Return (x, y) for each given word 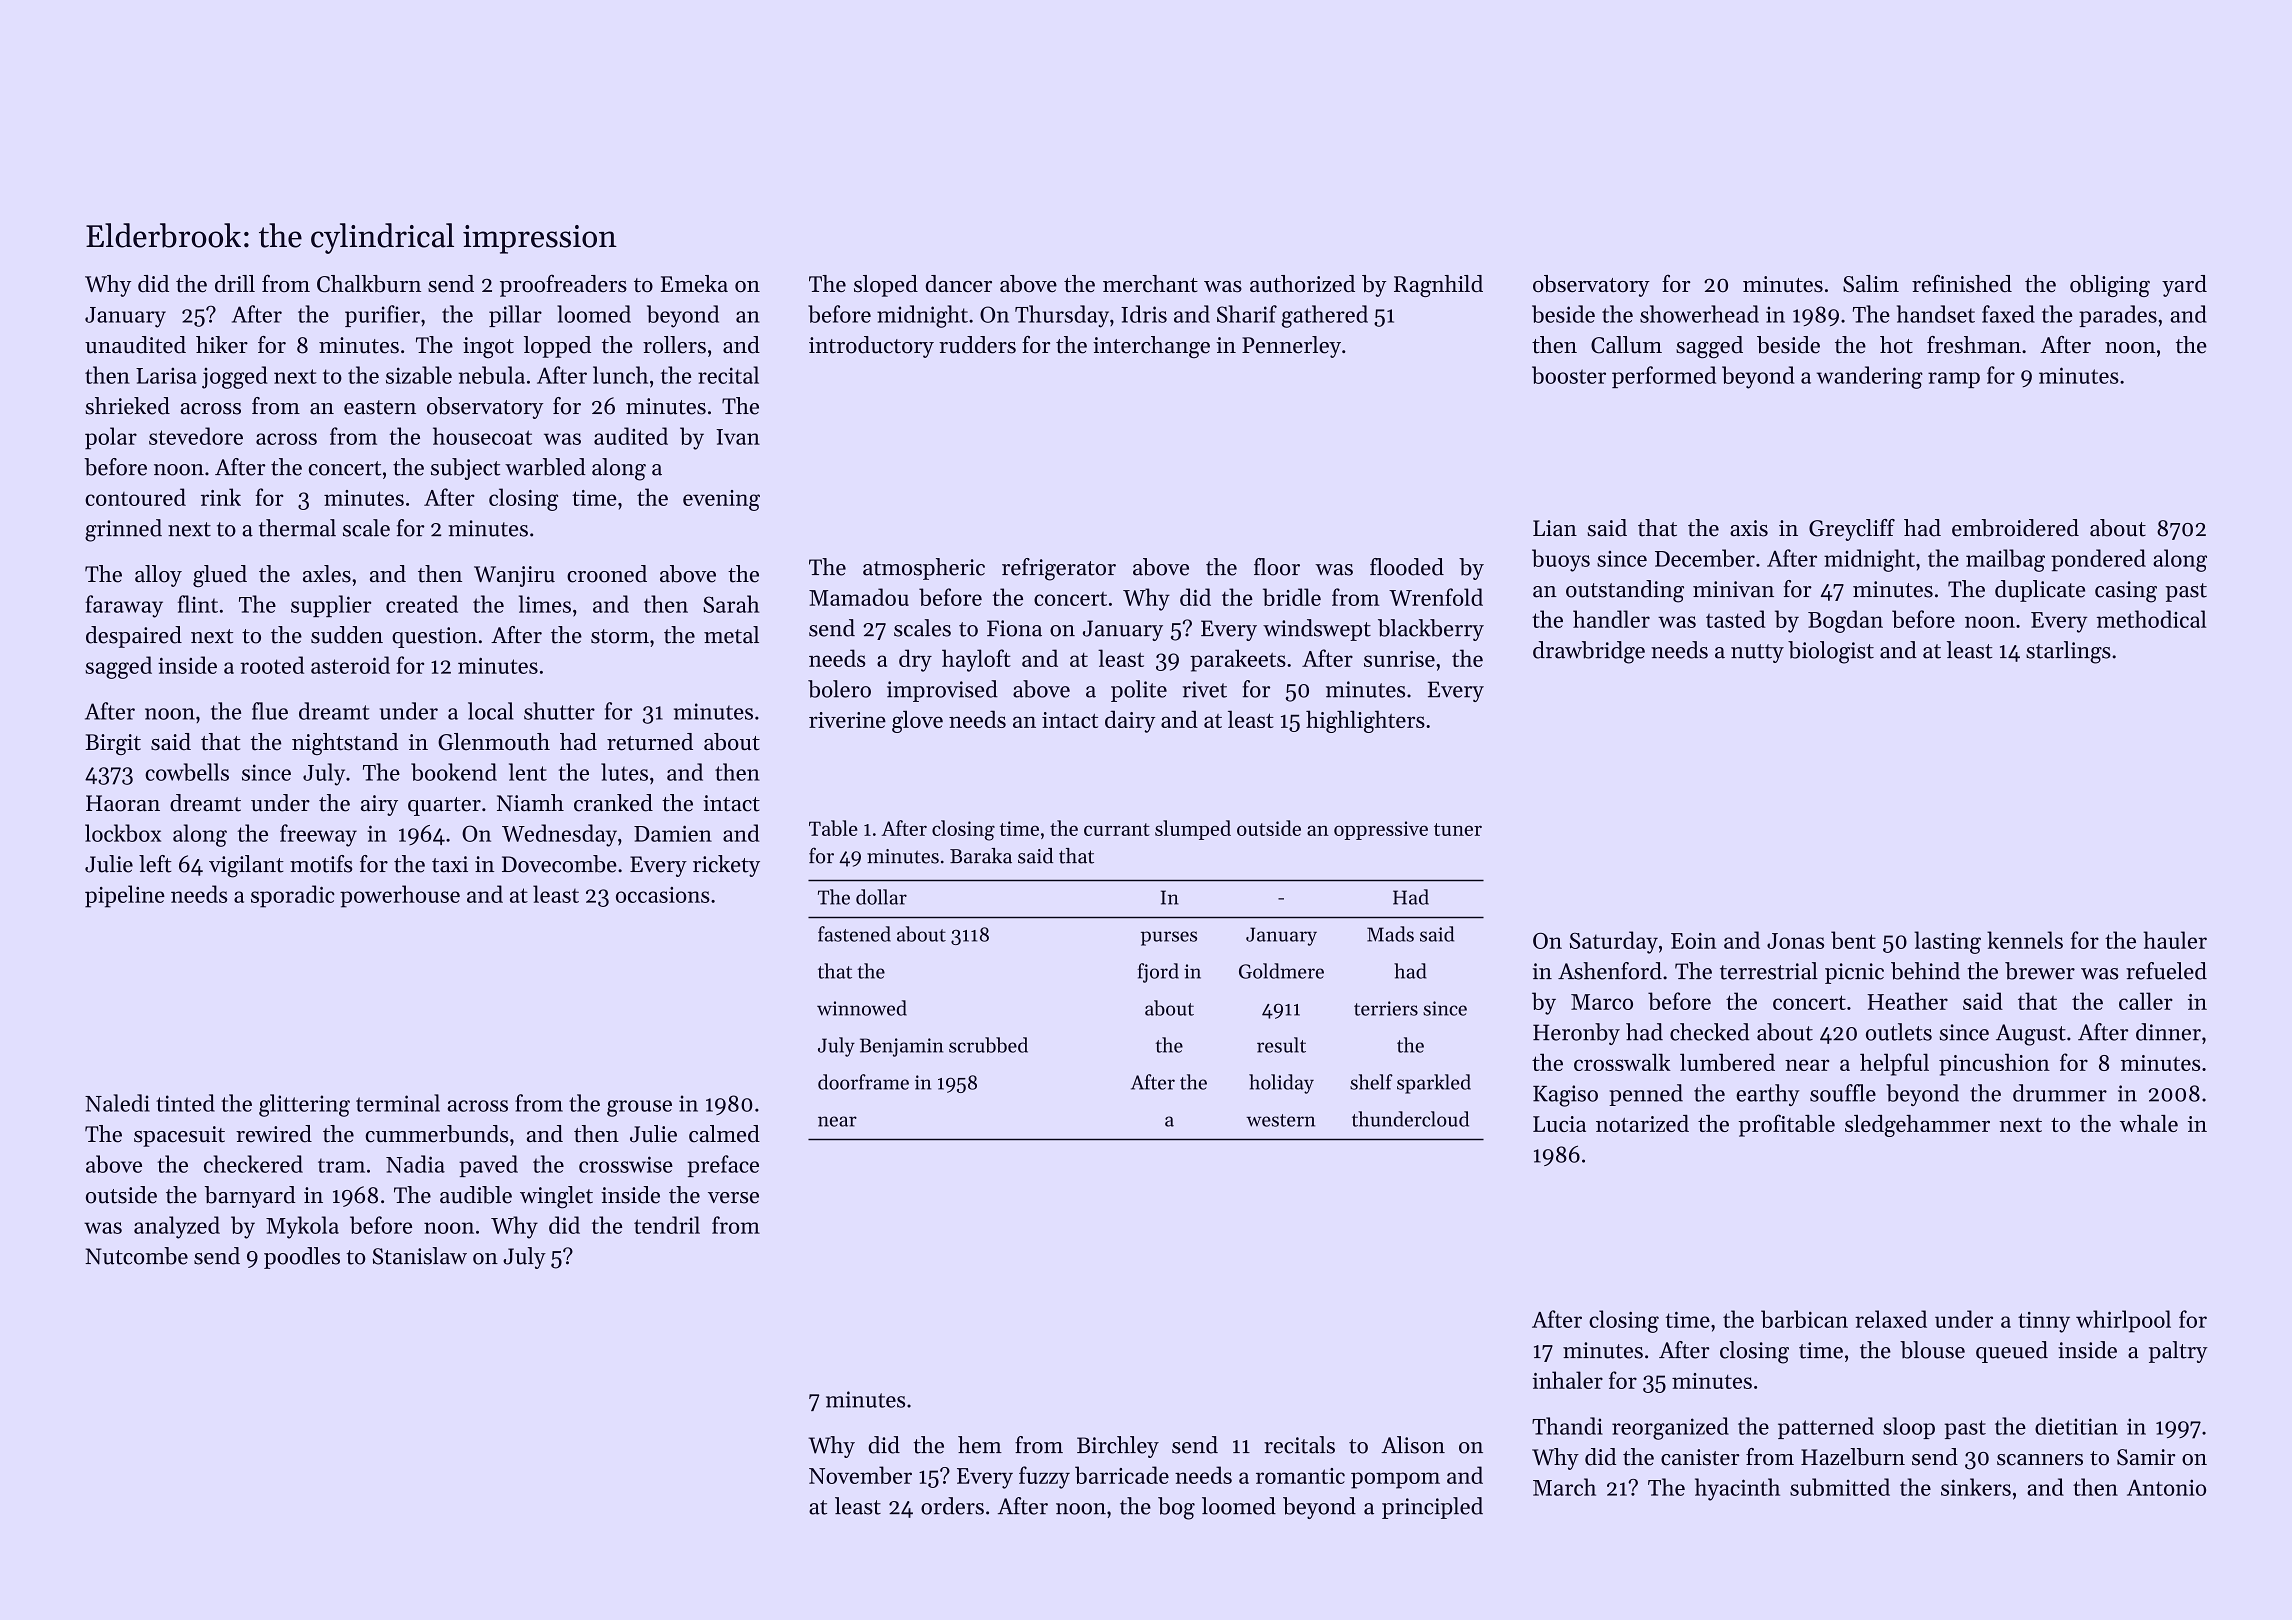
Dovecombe (559, 864)
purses (1169, 938)
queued (2012, 1352)
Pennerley (1291, 347)
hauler (2175, 940)
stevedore (196, 436)
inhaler (1567, 1380)
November (860, 1475)
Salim (1871, 284)
